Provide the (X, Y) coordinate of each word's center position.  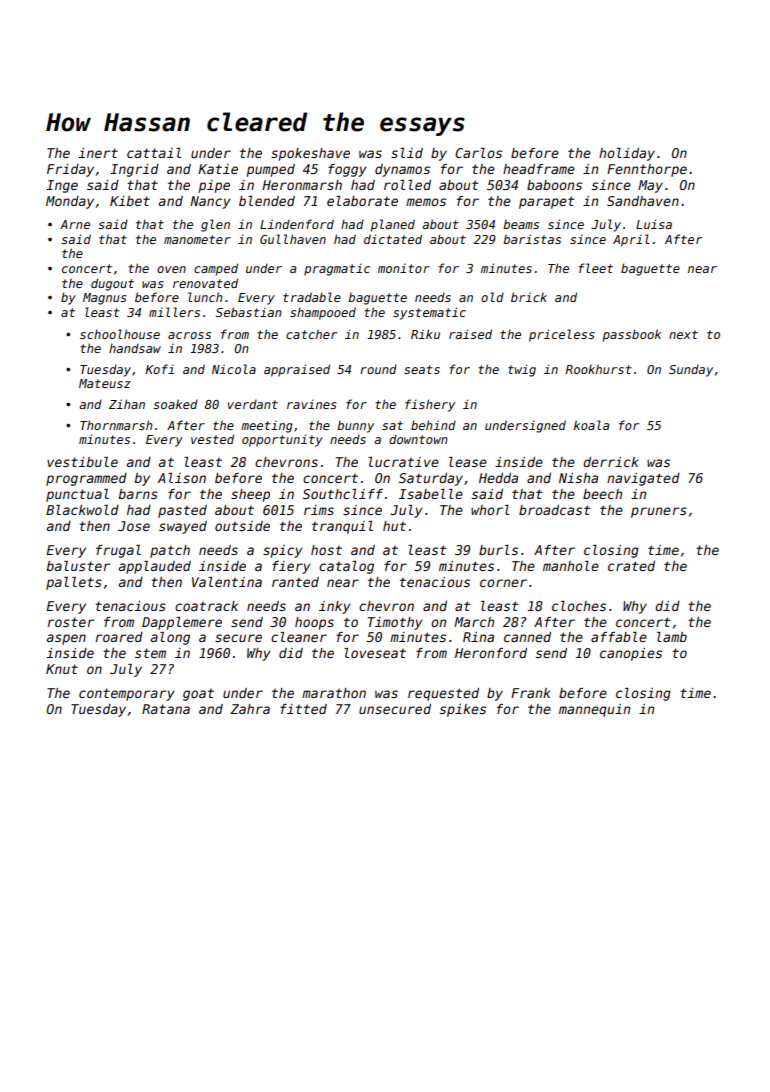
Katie (218, 169)
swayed (183, 527)
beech (602, 494)
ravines (312, 404)
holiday (627, 154)
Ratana (166, 709)
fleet (595, 268)
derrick (610, 462)
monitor (404, 268)
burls (498, 550)
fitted (303, 709)
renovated (205, 283)
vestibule (82, 462)
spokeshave (310, 154)
